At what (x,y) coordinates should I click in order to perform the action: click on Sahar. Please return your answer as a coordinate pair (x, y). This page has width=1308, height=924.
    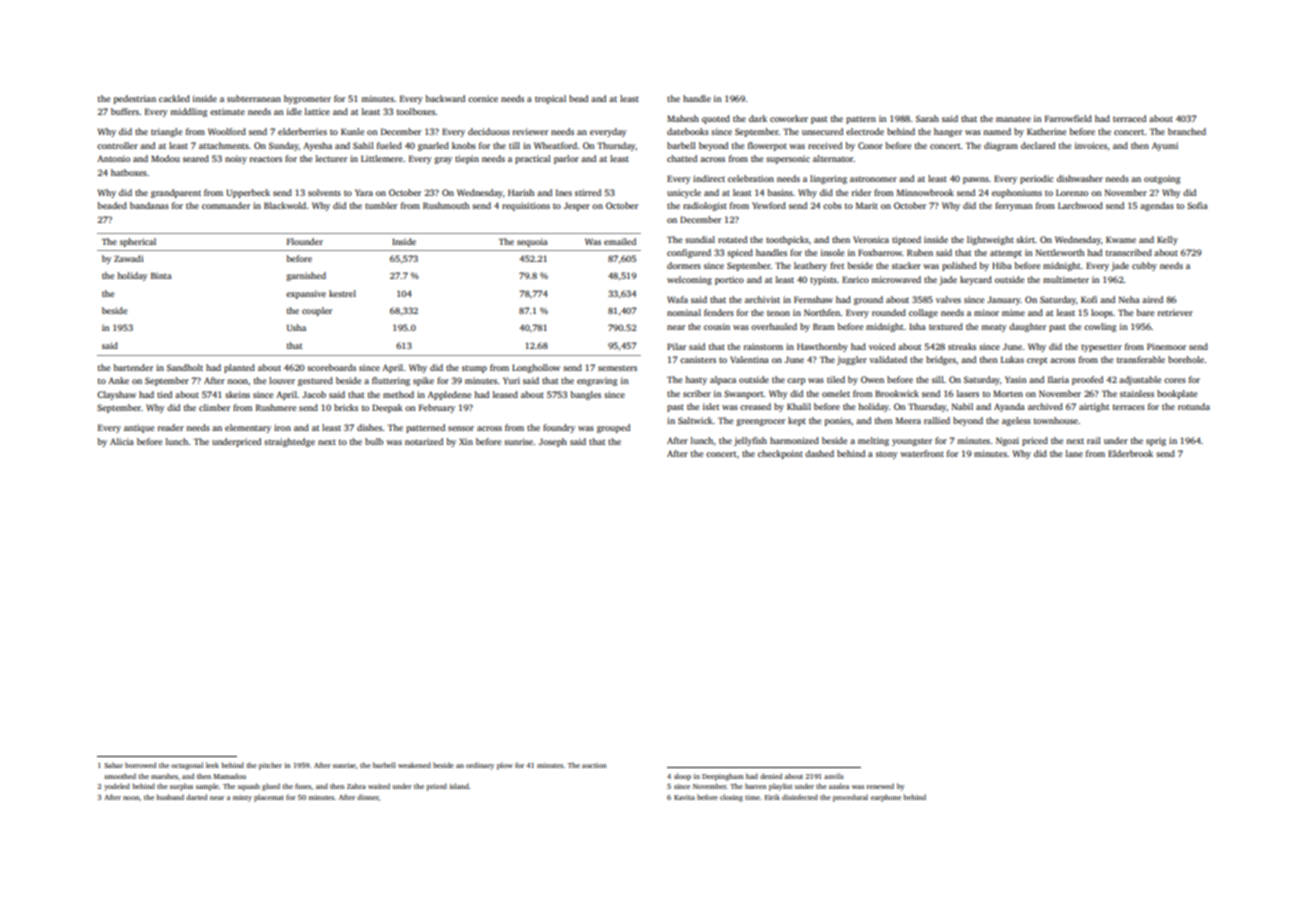
    Looking at the image, I should click on (113, 765).
